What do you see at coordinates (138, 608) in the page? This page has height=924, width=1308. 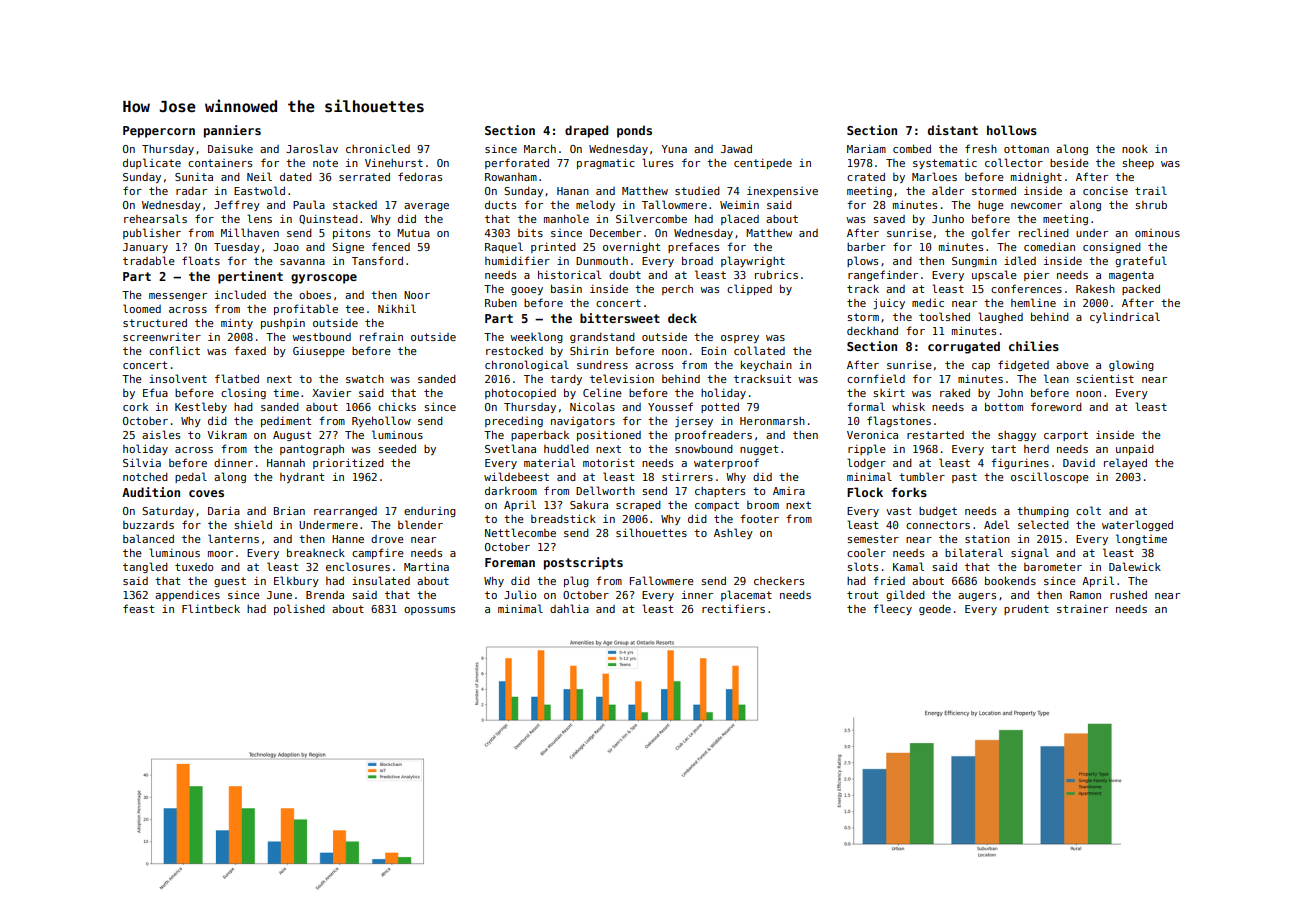 I see `feast` at bounding box center [138, 608].
